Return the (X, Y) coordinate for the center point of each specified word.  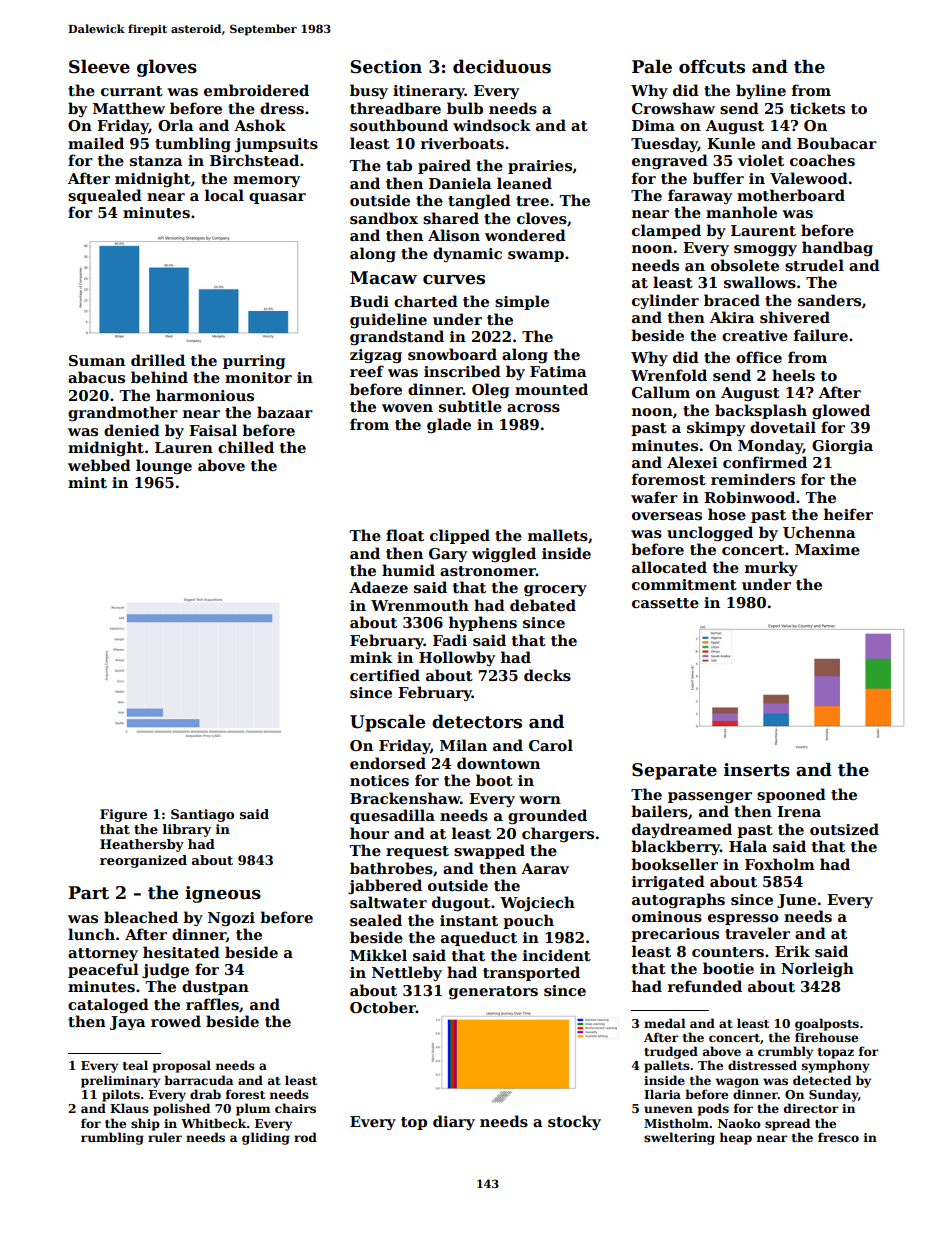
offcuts (712, 67)
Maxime (827, 549)
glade (449, 425)
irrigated (668, 882)
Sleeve (99, 66)
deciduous (502, 66)
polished (181, 1109)
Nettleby (407, 973)
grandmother (123, 413)
